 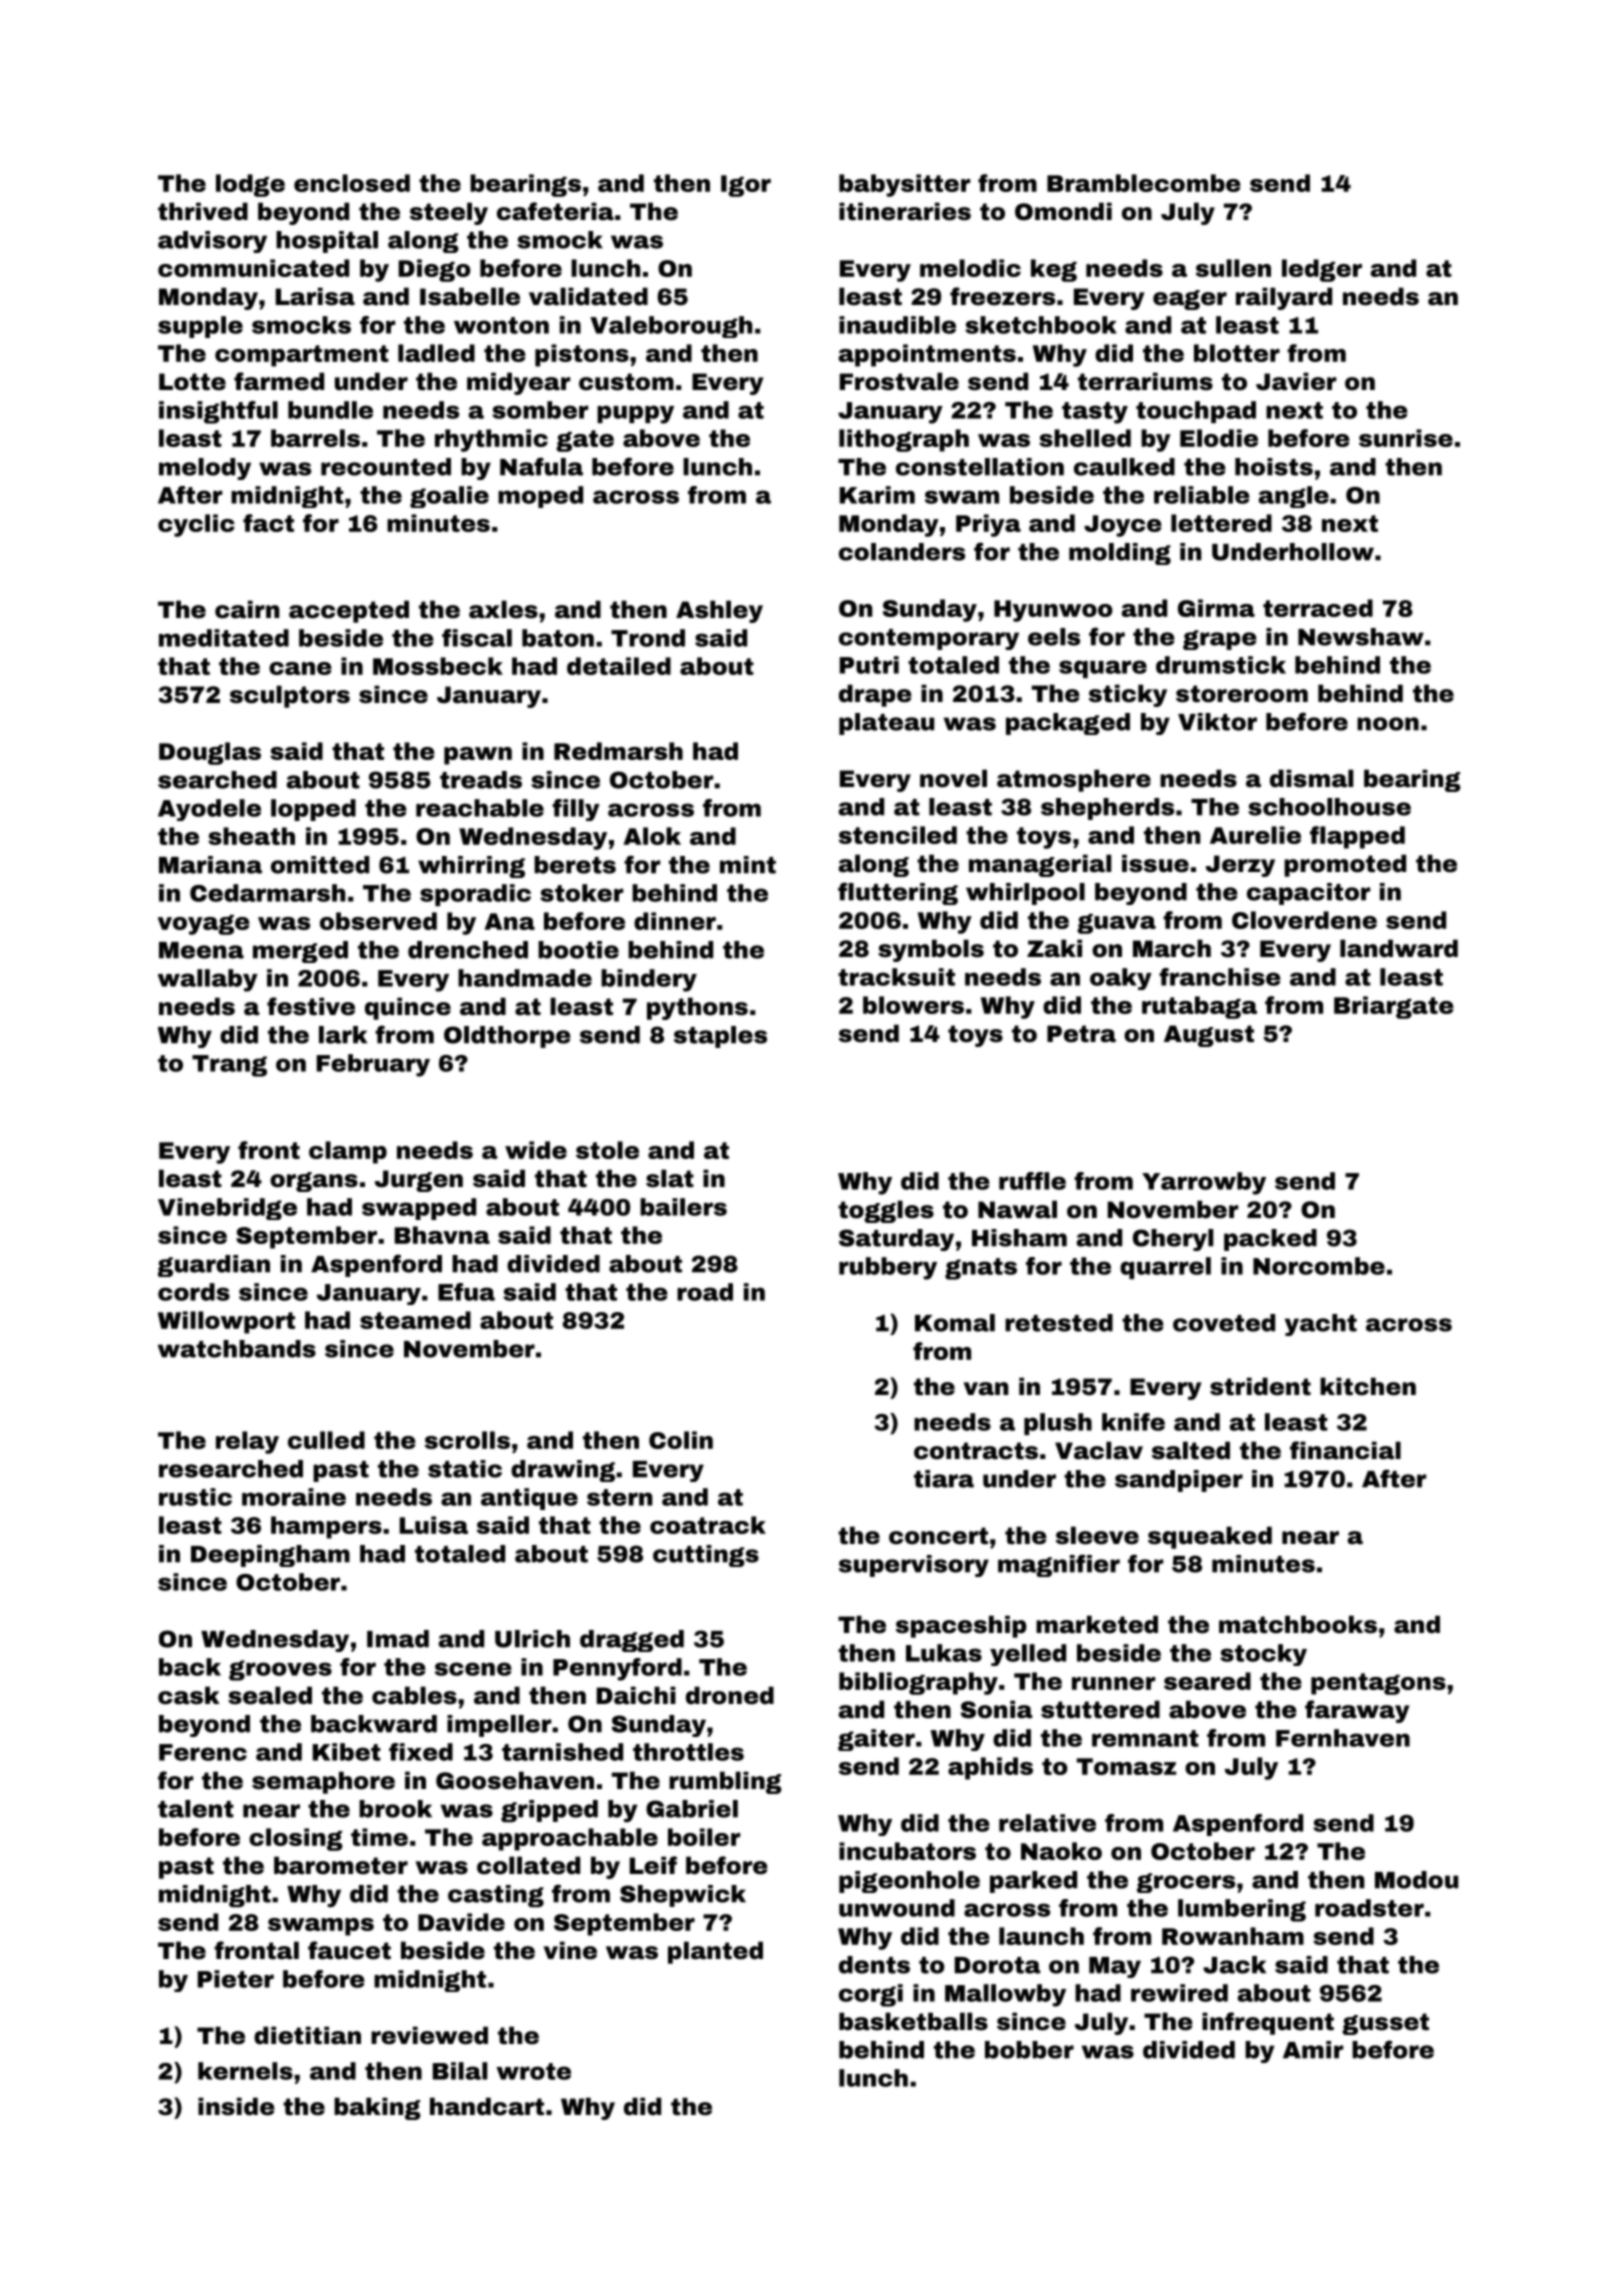 I want to click on bobber, so click(x=1029, y=2050).
